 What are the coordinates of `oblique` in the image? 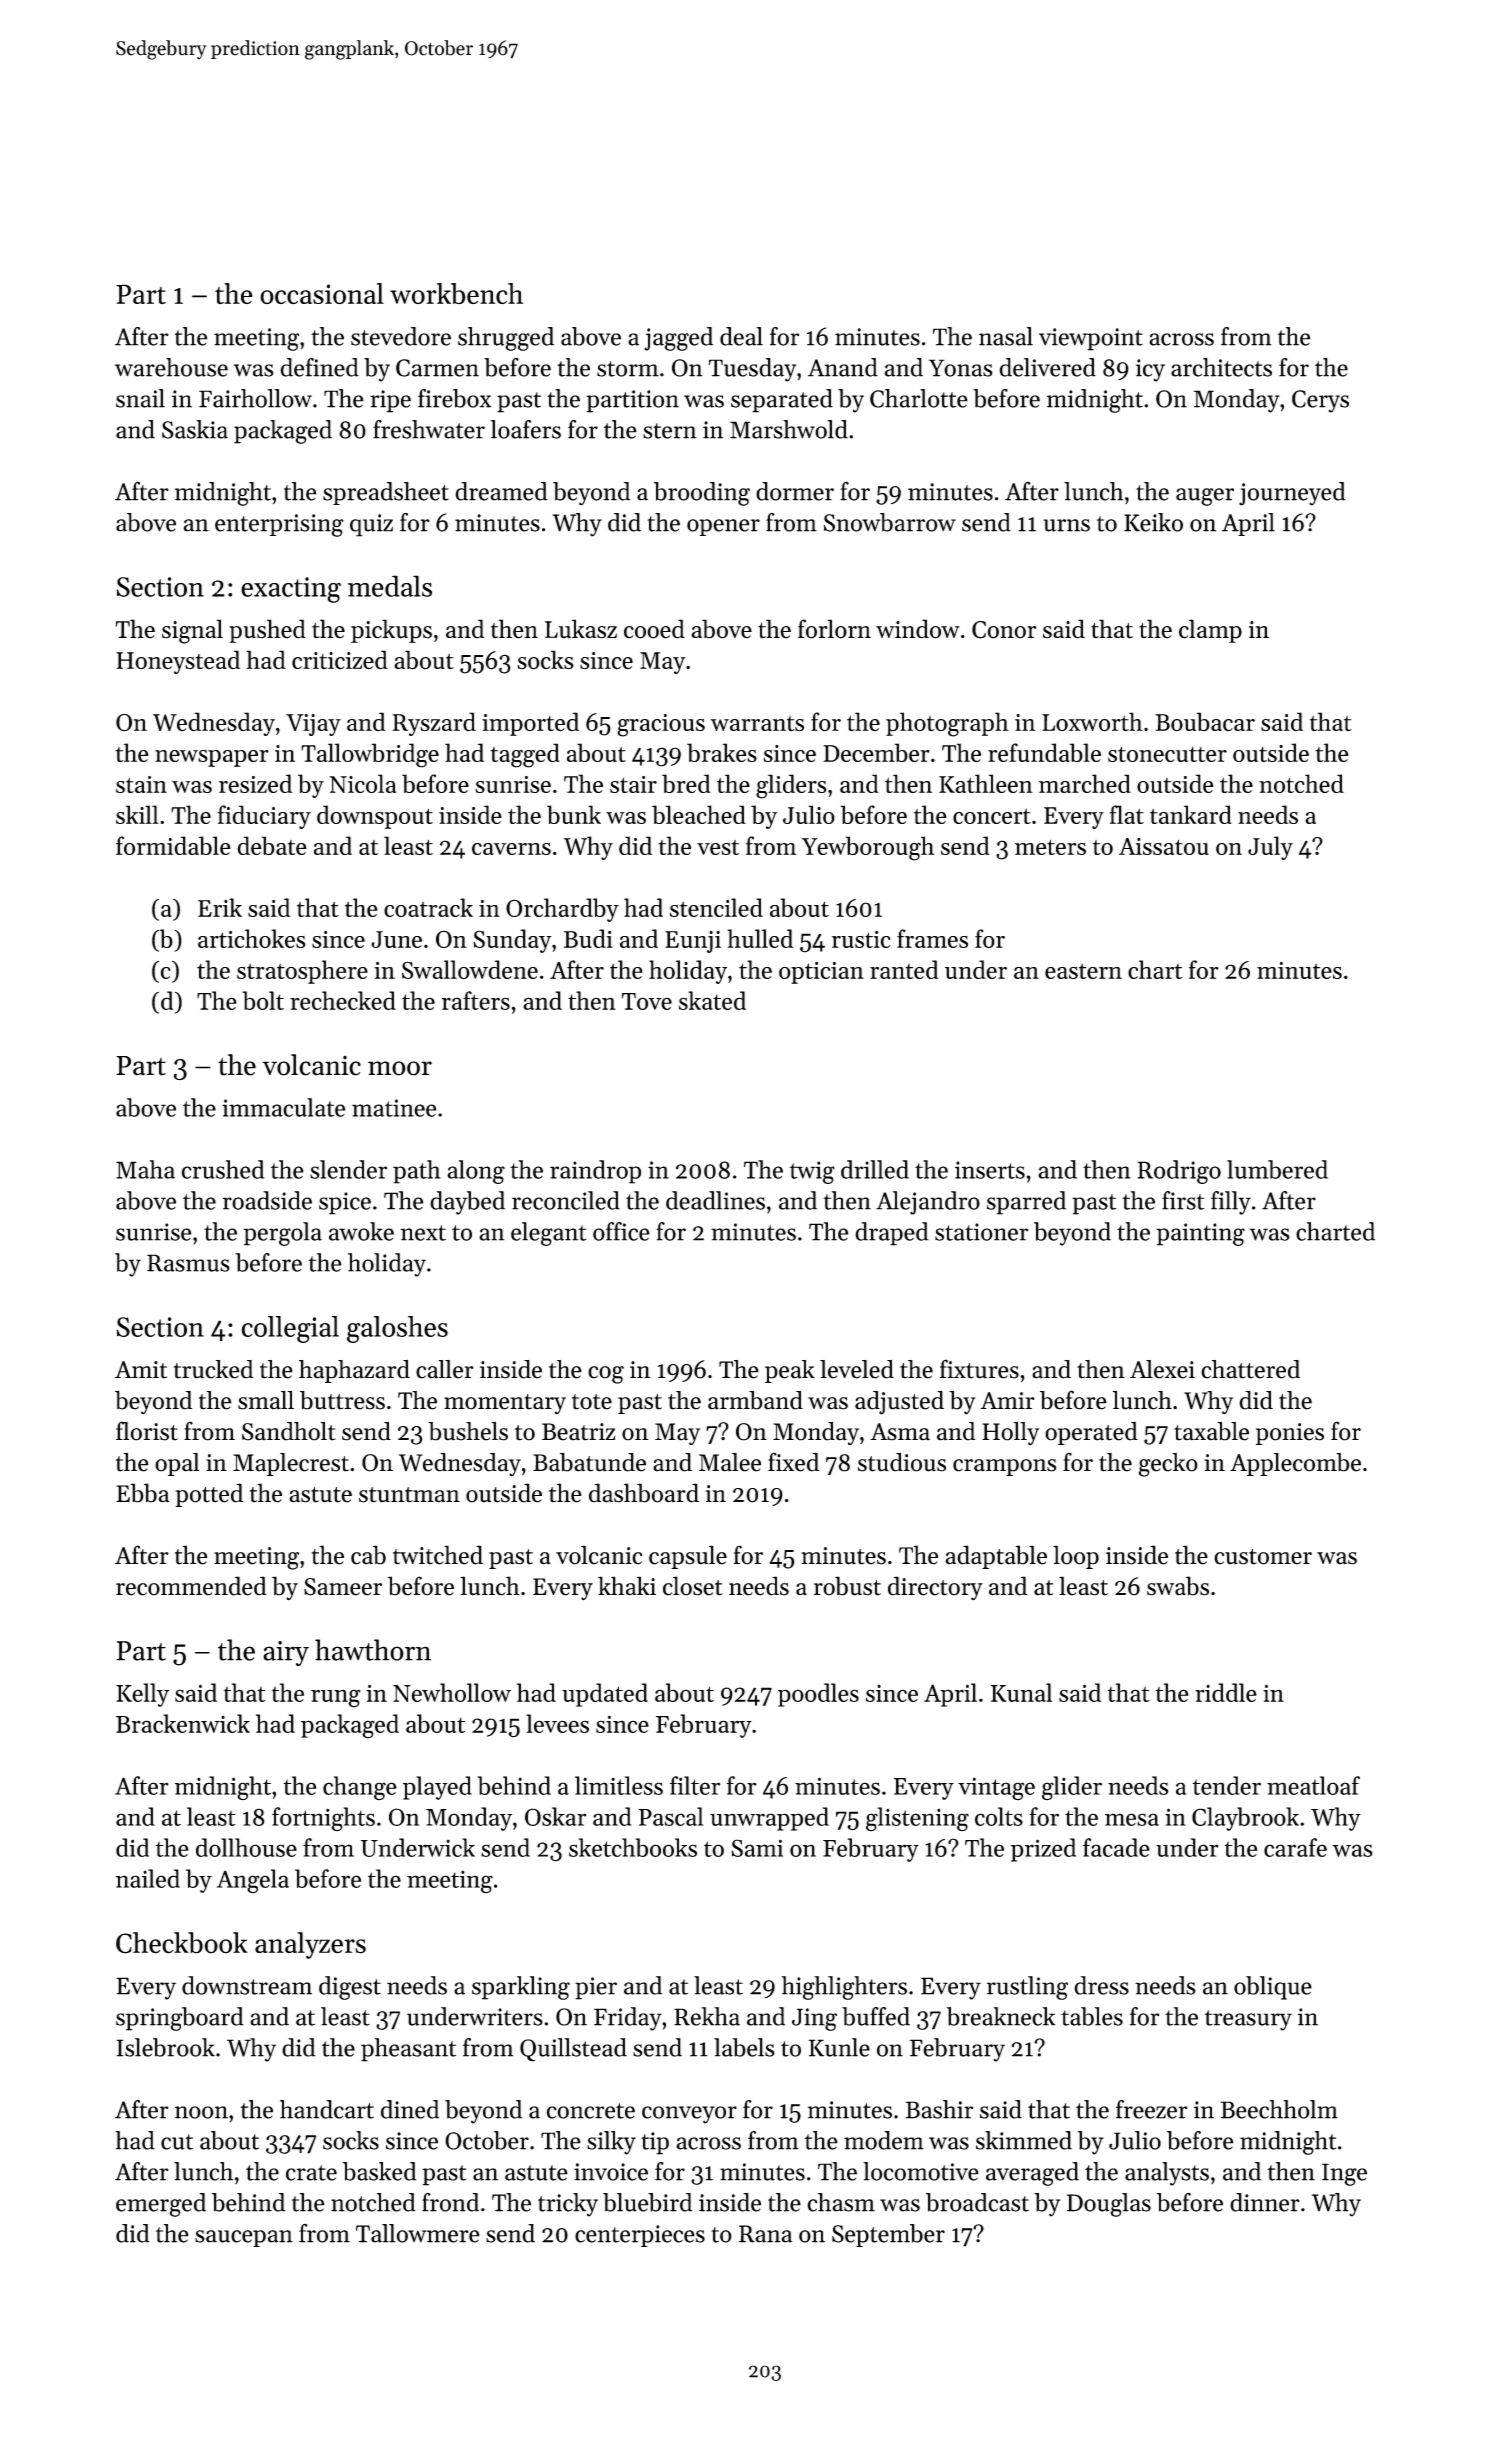 It's located at (1273, 1988).
